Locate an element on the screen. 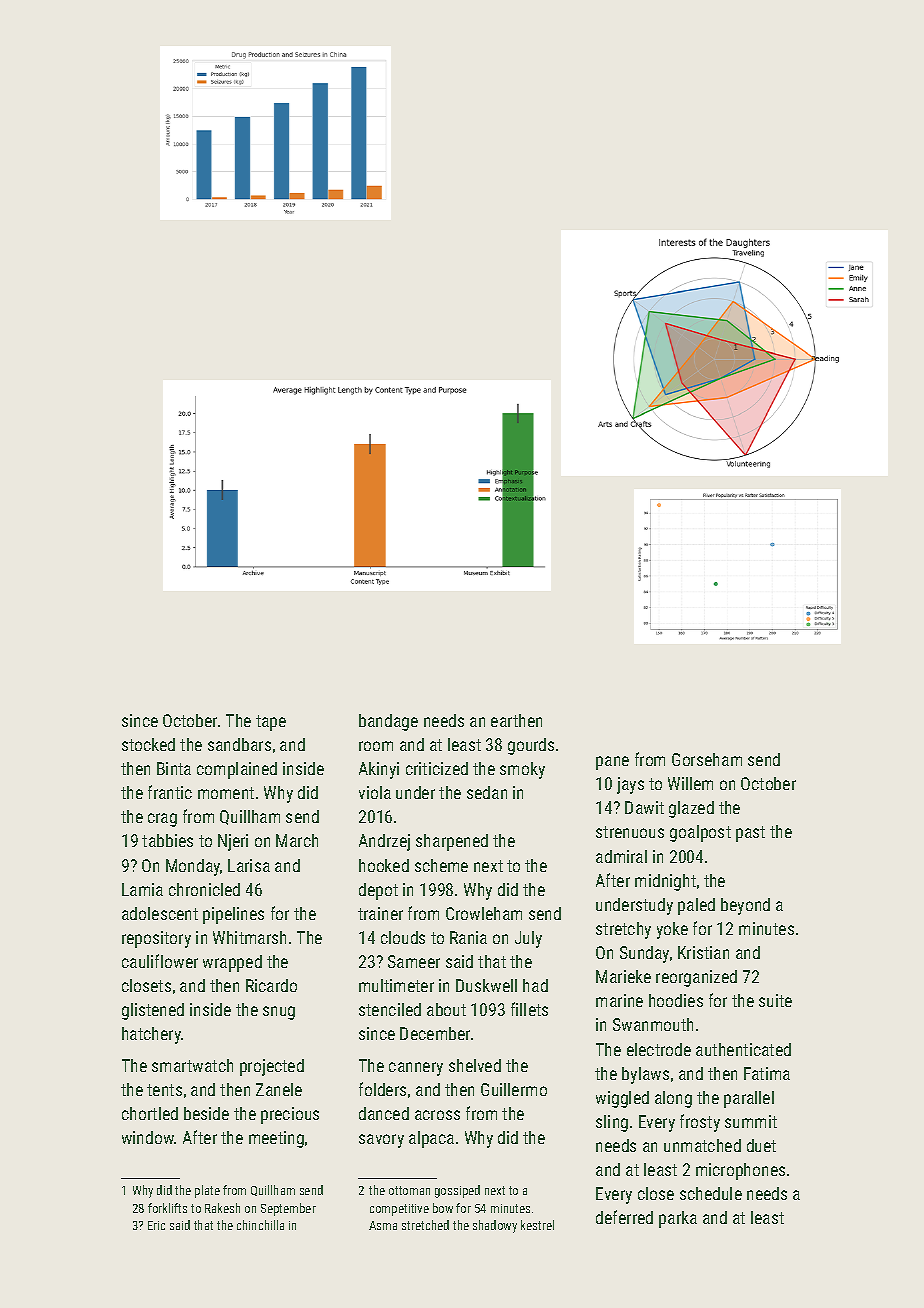  Fatima is located at coordinates (767, 1073).
